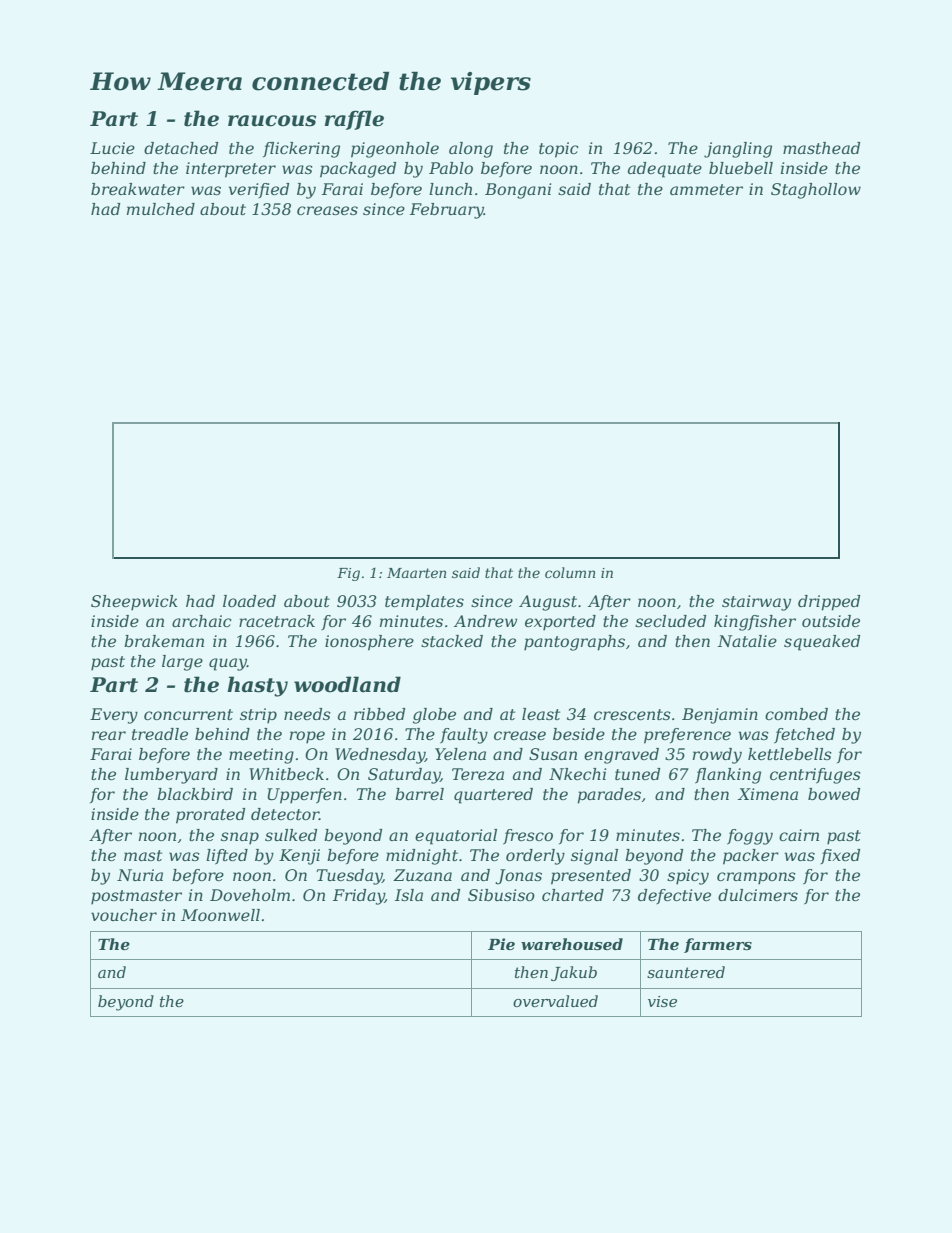  I want to click on fetched, so click(804, 736).
